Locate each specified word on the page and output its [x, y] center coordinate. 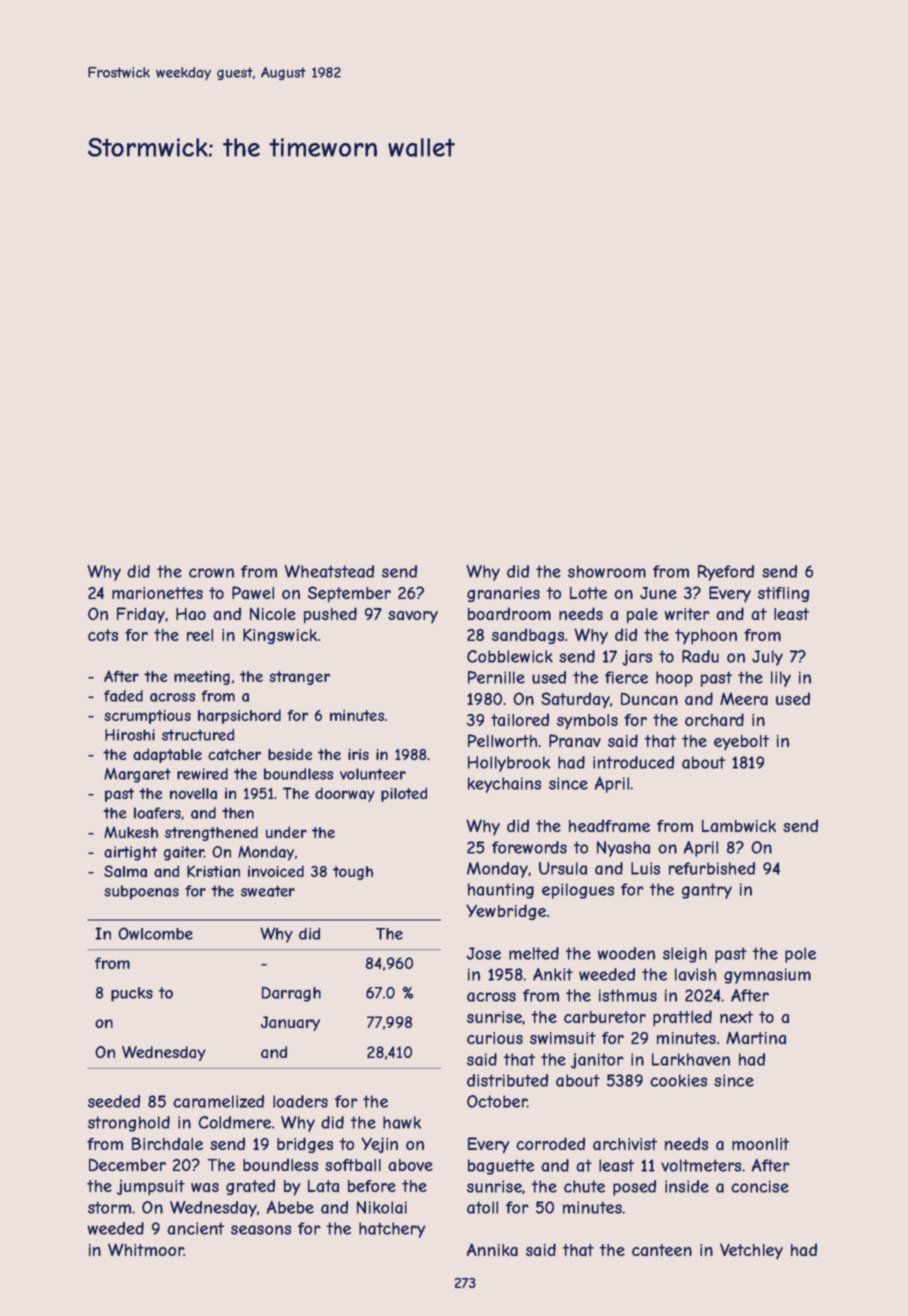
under [286, 832]
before [372, 1186]
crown [211, 573]
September [349, 594]
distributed [507, 1080]
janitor [597, 1061]
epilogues [578, 891]
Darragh [291, 994]
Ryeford [726, 573]
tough [353, 873]
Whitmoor [146, 1249]
